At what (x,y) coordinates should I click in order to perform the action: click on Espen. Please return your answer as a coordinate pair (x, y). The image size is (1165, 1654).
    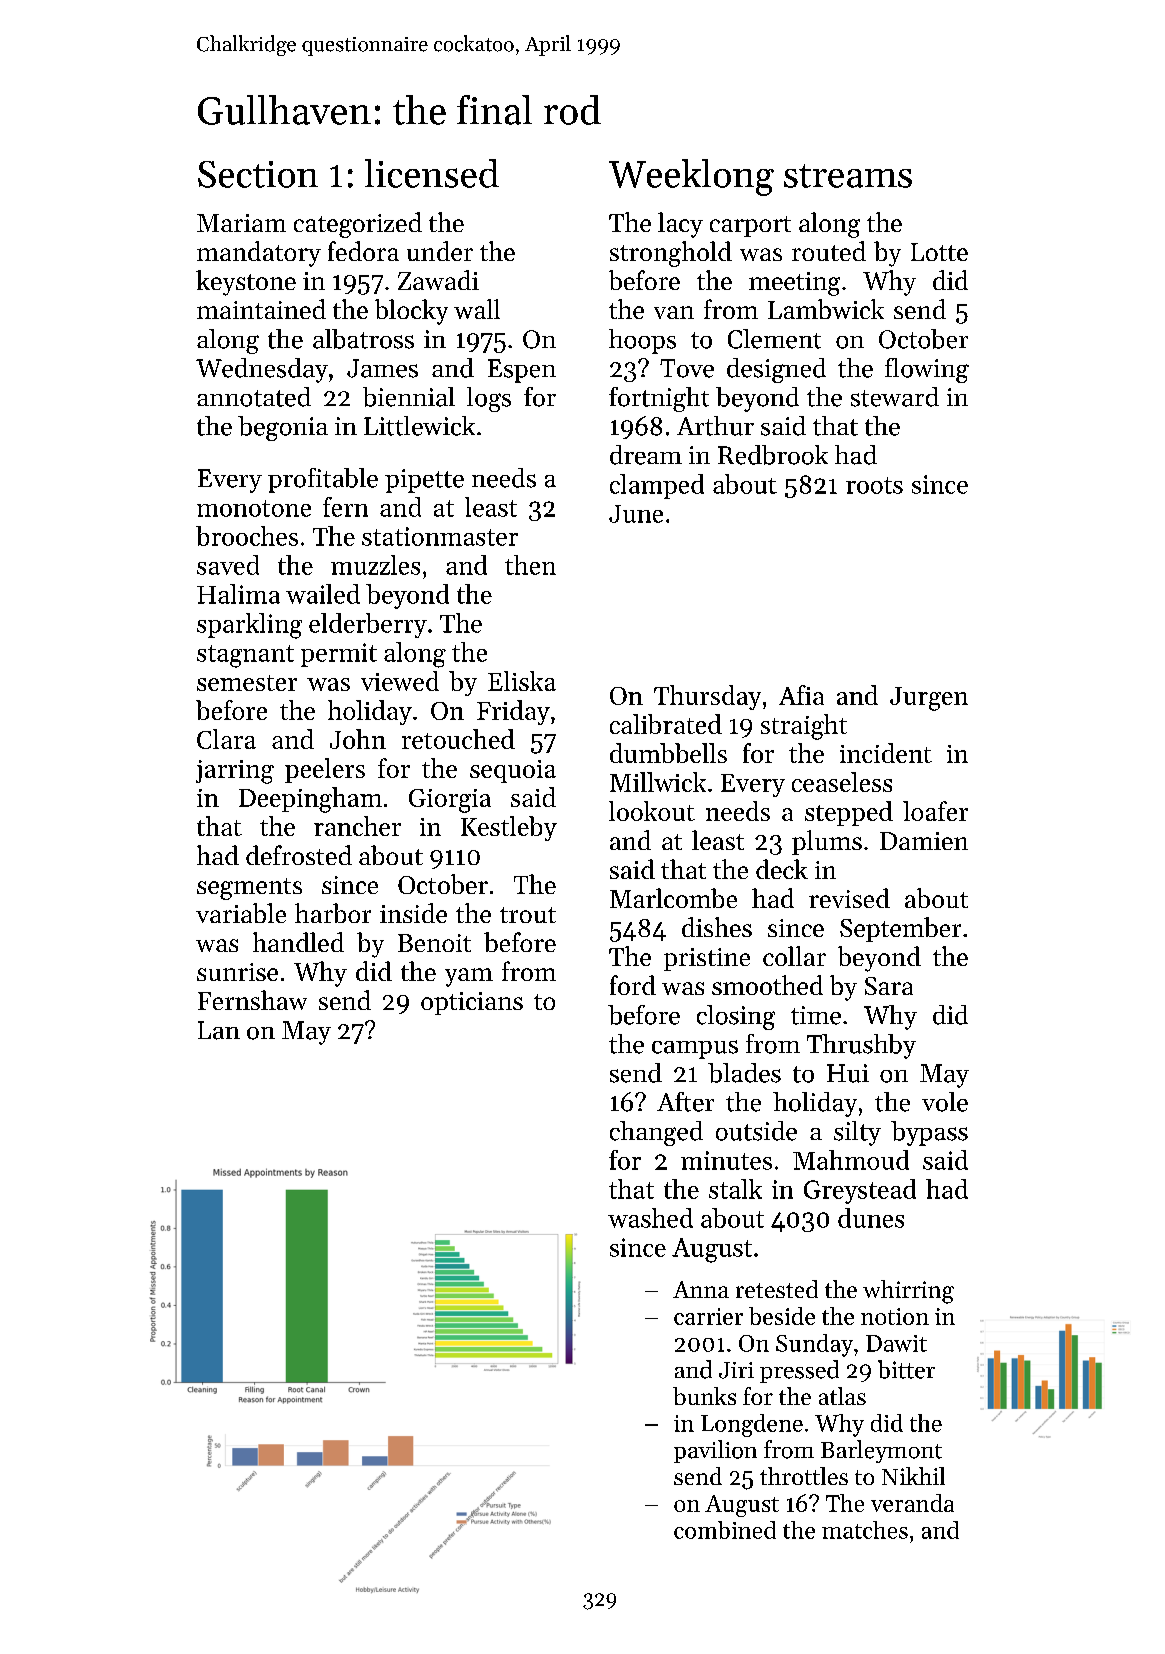
    Looking at the image, I should click on (522, 371).
